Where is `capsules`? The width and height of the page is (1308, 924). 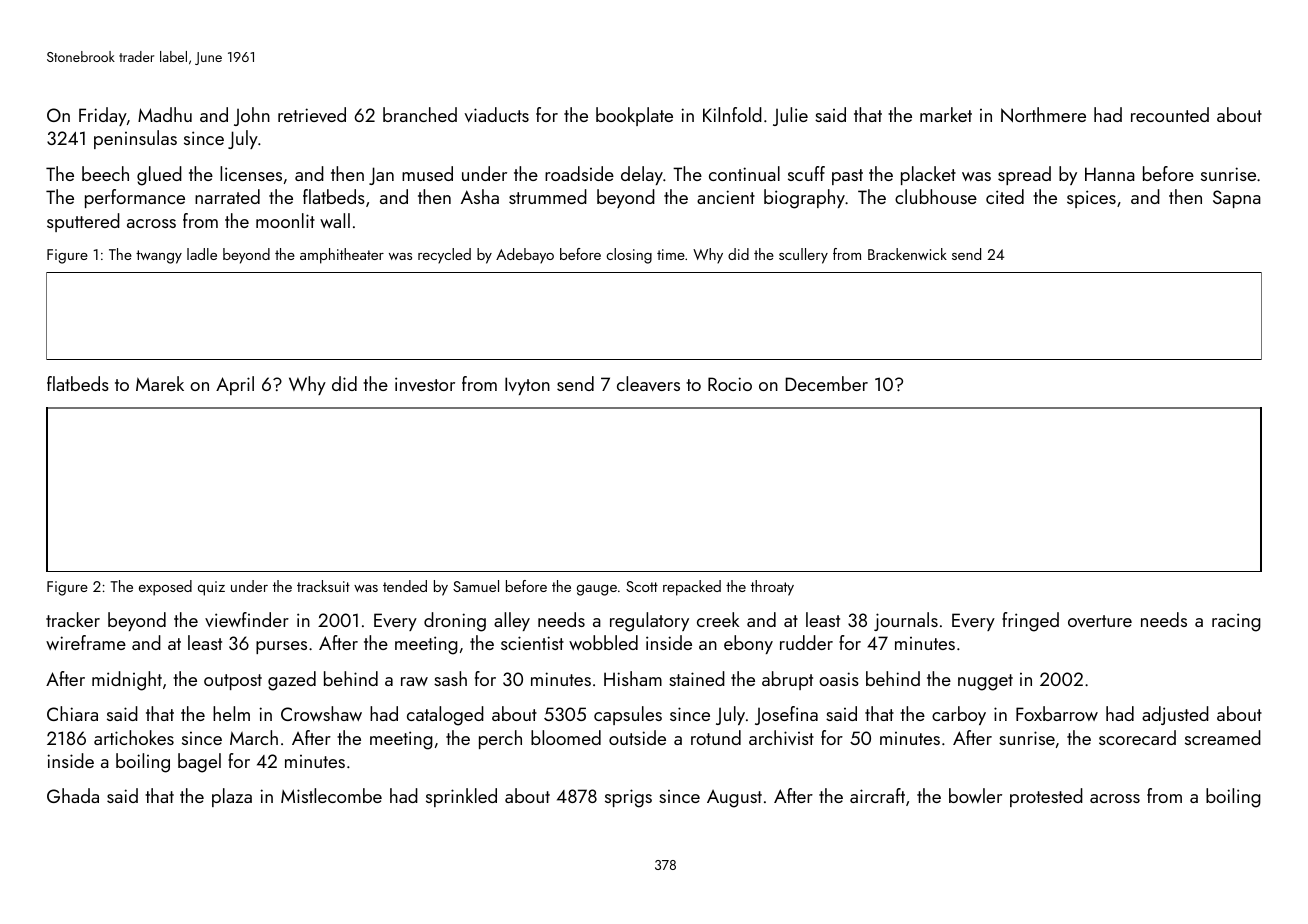 capsules is located at coordinates (628, 715).
